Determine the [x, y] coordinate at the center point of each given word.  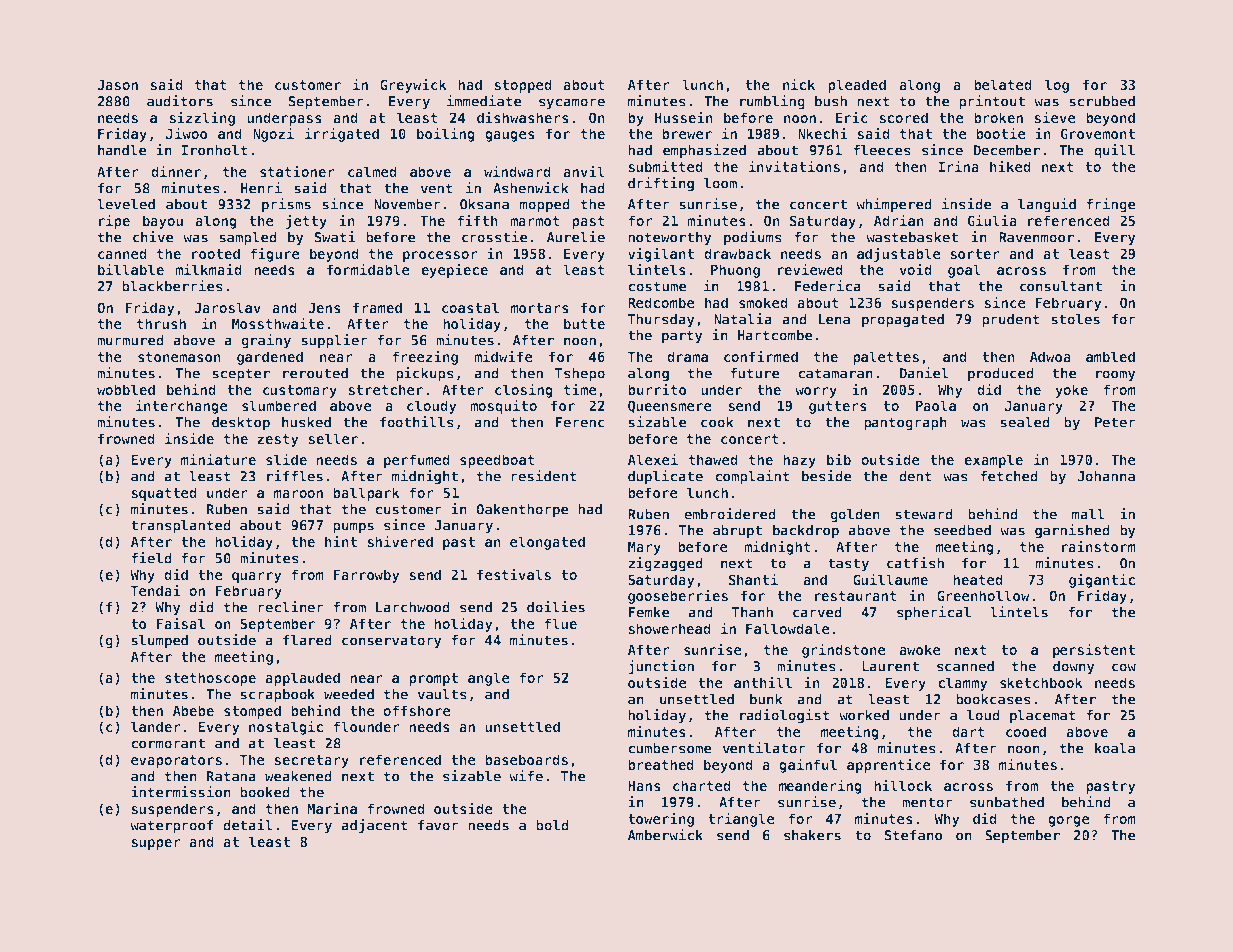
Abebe [193, 710]
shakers [812, 835]
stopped [523, 86]
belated [1003, 84]
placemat [1043, 717]
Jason [117, 84]
